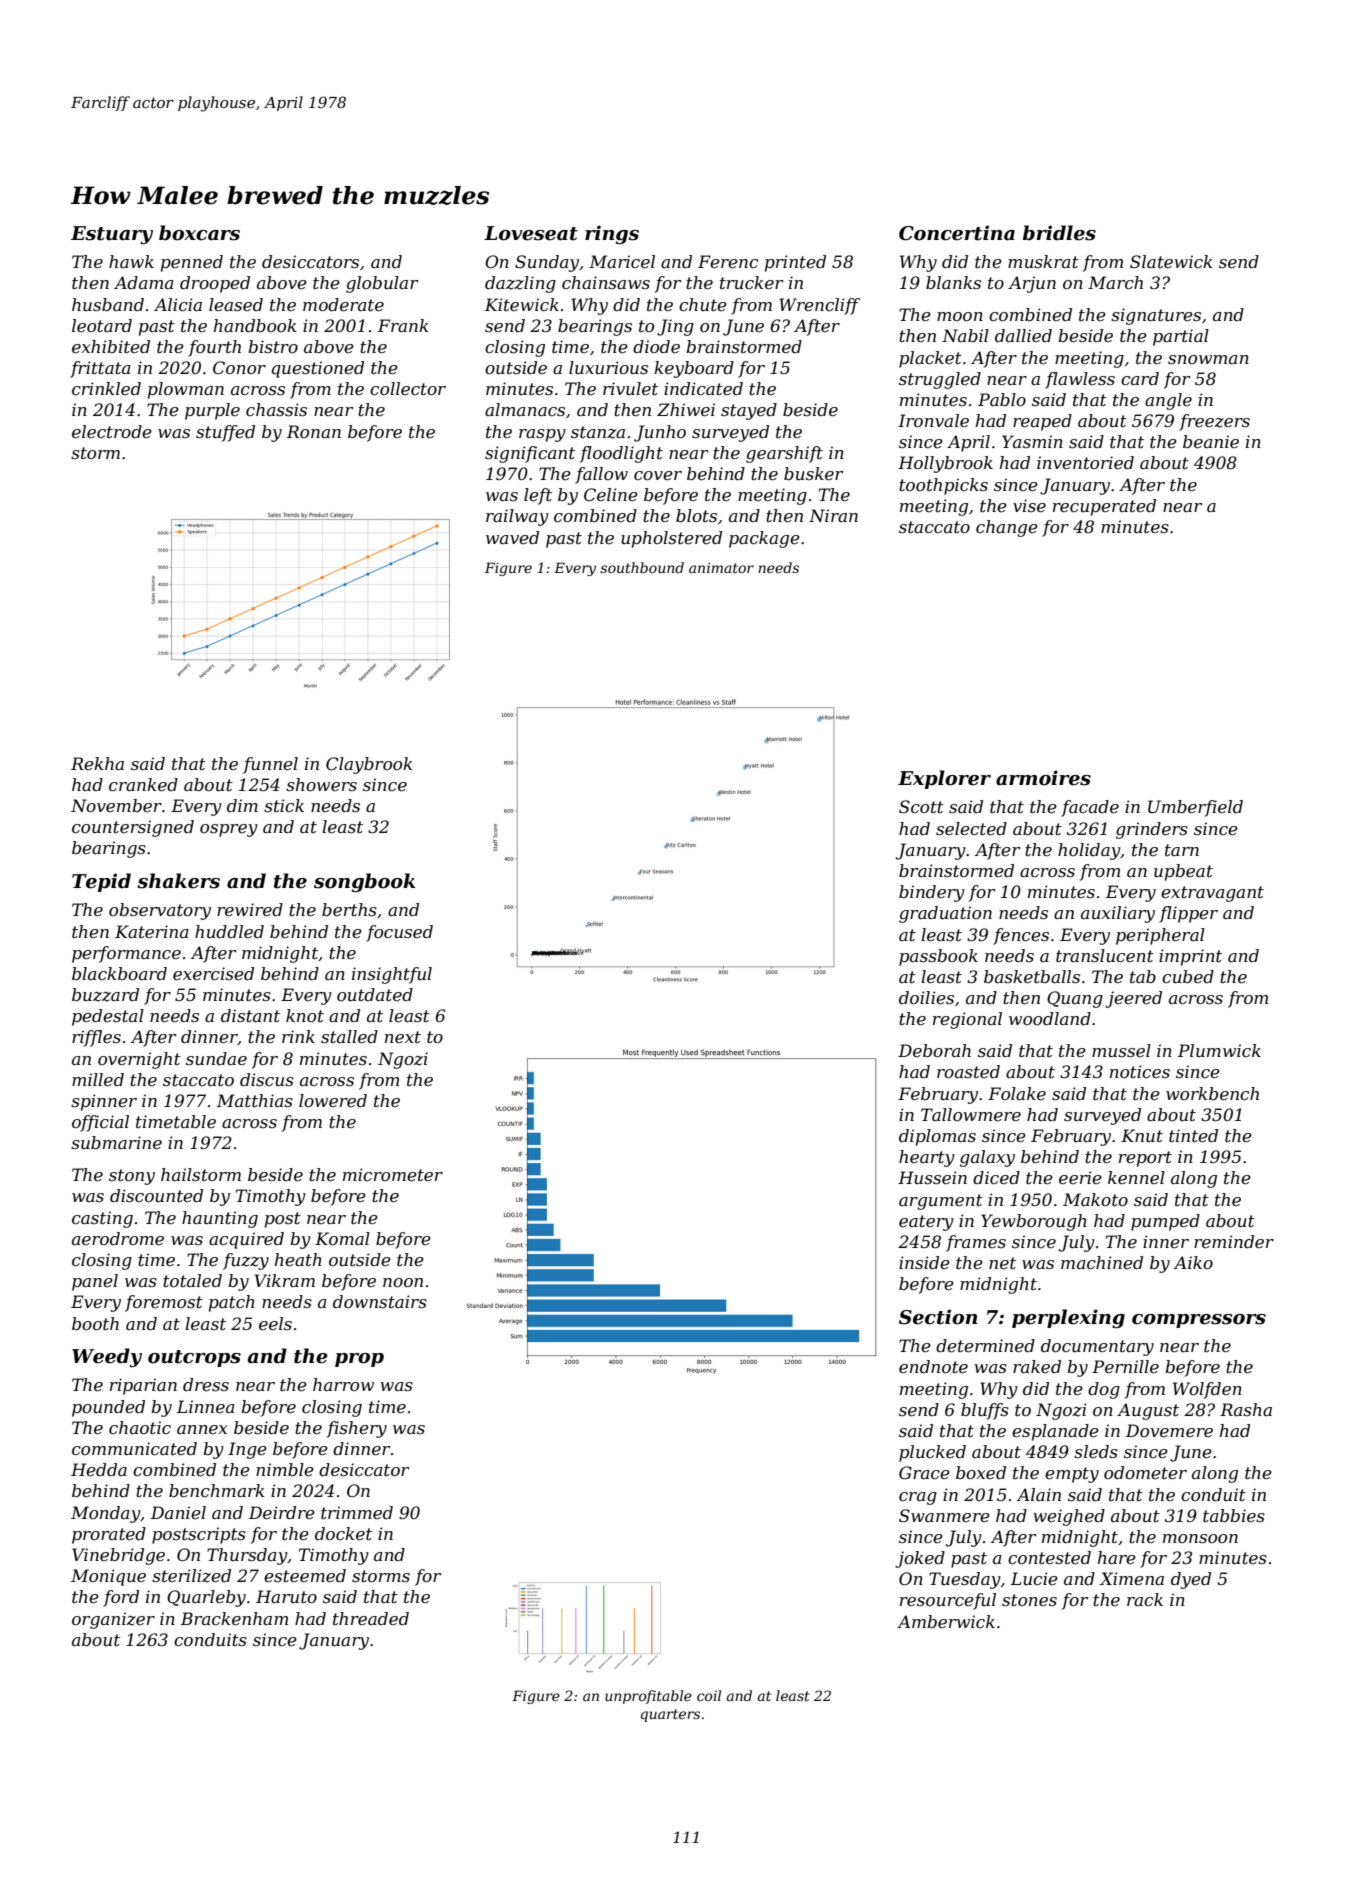 The width and height of the screenshot is (1345, 1903). I want to click on quarters, so click(670, 1715).
